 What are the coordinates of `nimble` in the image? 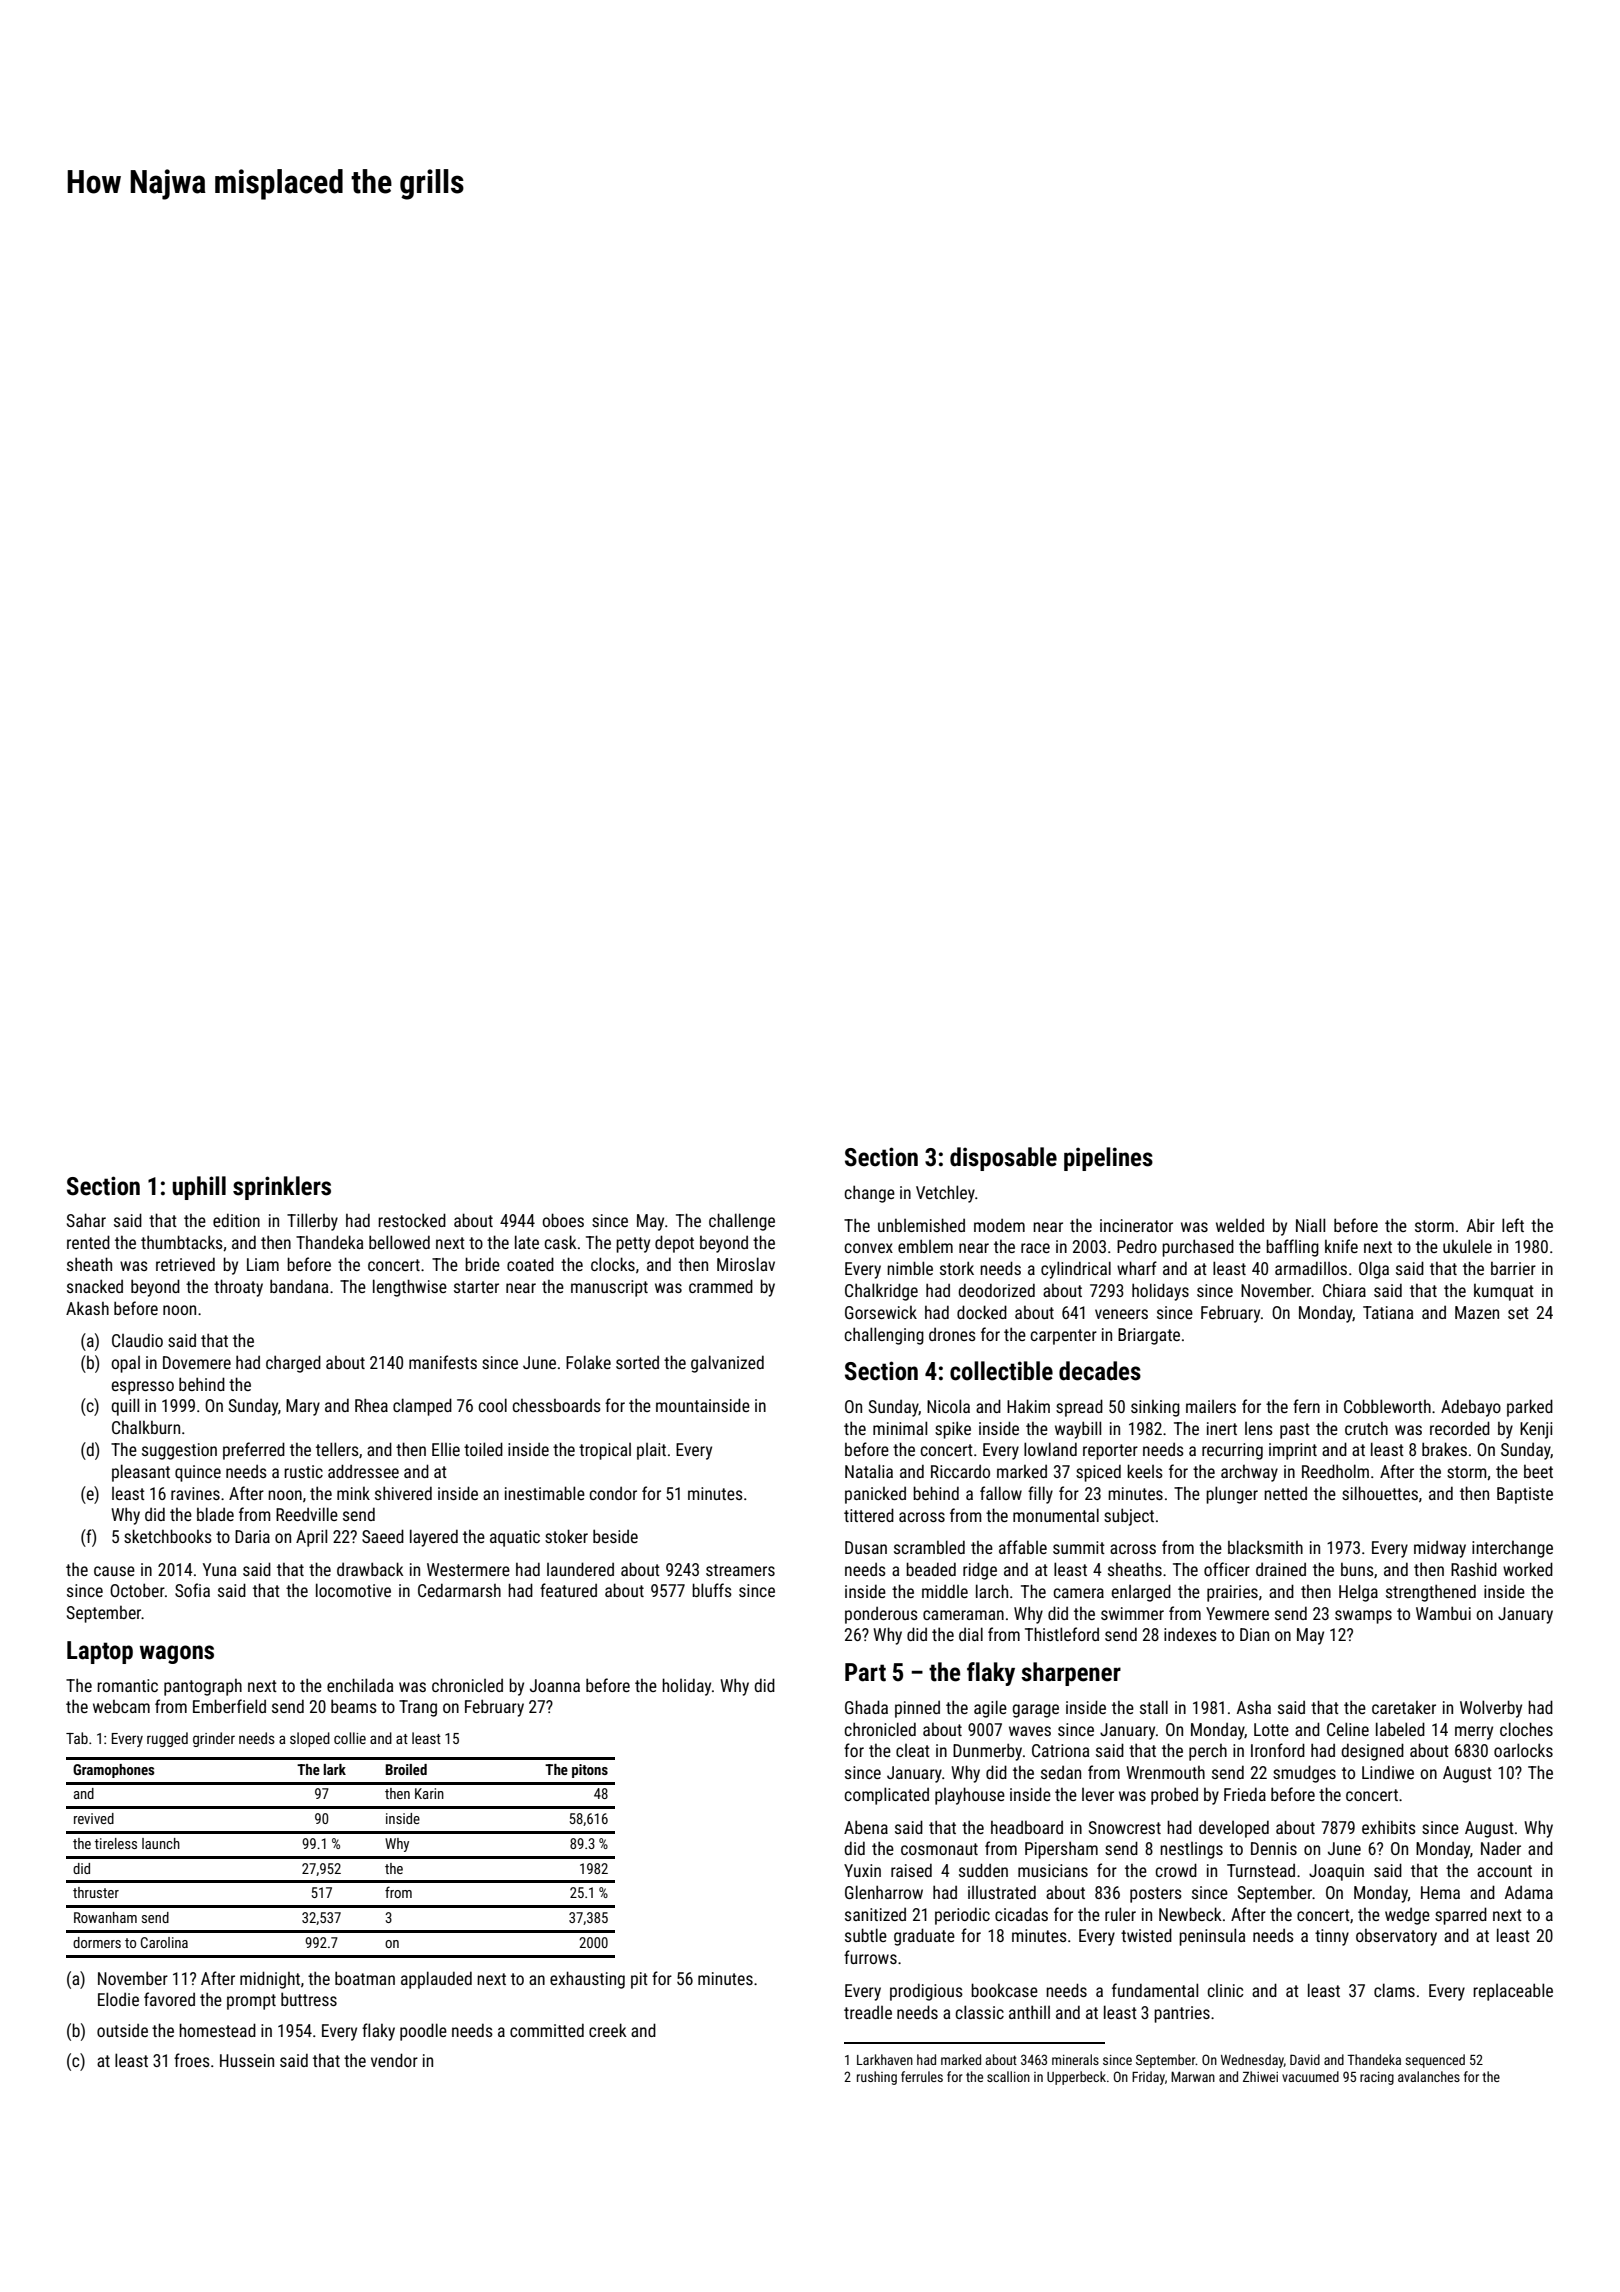 It's located at (910, 1268).
